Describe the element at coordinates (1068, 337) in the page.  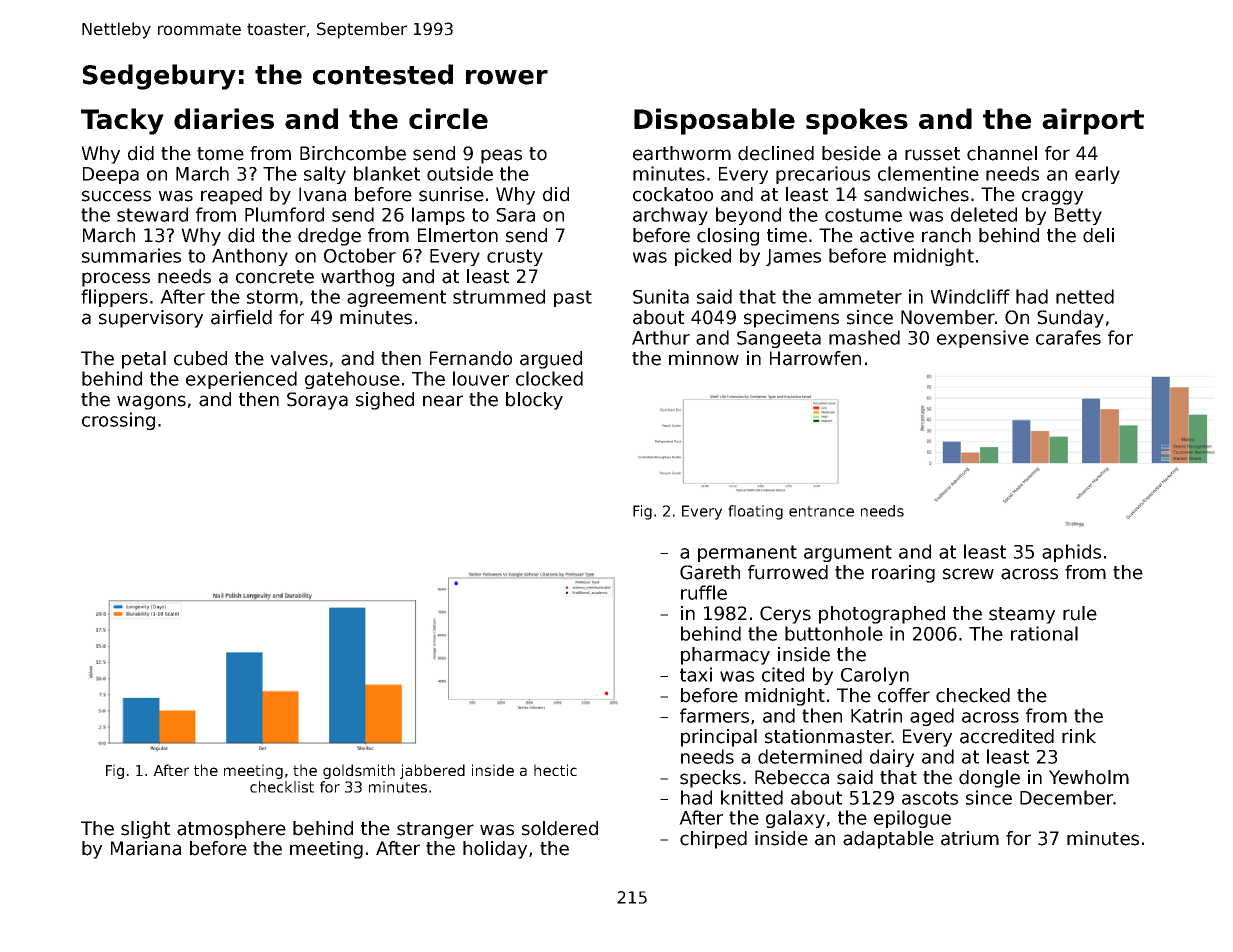
I see `carafes` at that location.
